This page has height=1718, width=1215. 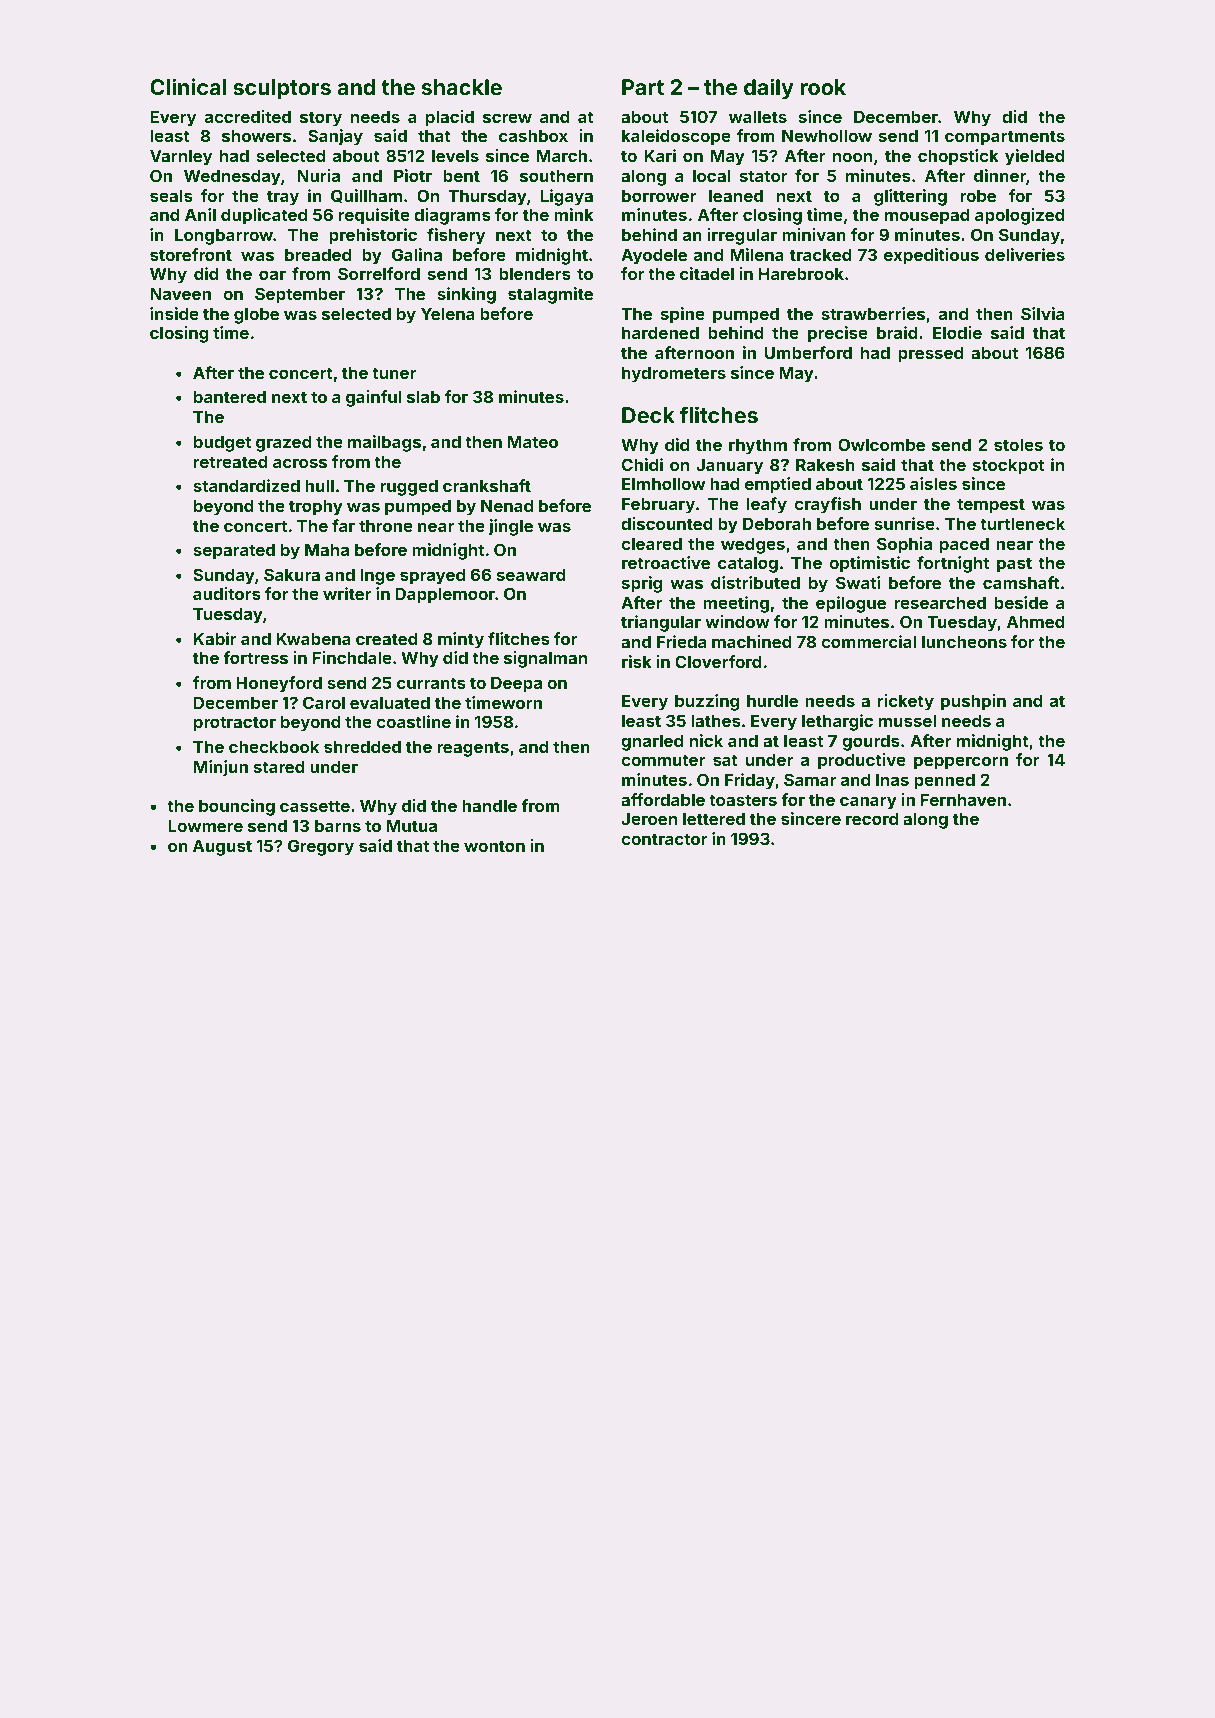 What do you see at coordinates (535, 273) in the page?
I see `blenders` at bounding box center [535, 273].
